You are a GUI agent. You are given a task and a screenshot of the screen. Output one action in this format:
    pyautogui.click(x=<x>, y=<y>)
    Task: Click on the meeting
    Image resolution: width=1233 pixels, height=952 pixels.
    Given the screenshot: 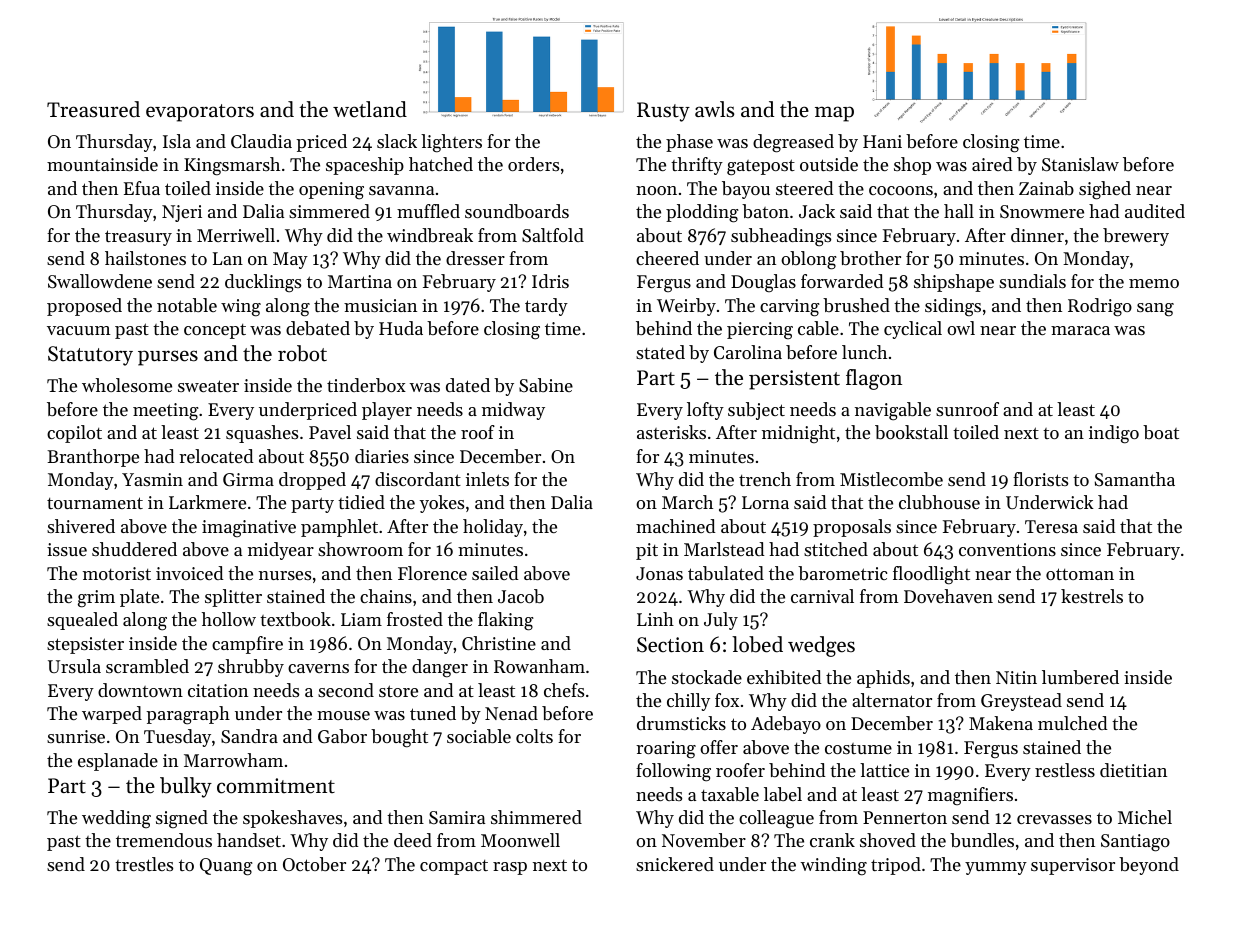 What is the action you would take?
    pyautogui.click(x=166, y=412)
